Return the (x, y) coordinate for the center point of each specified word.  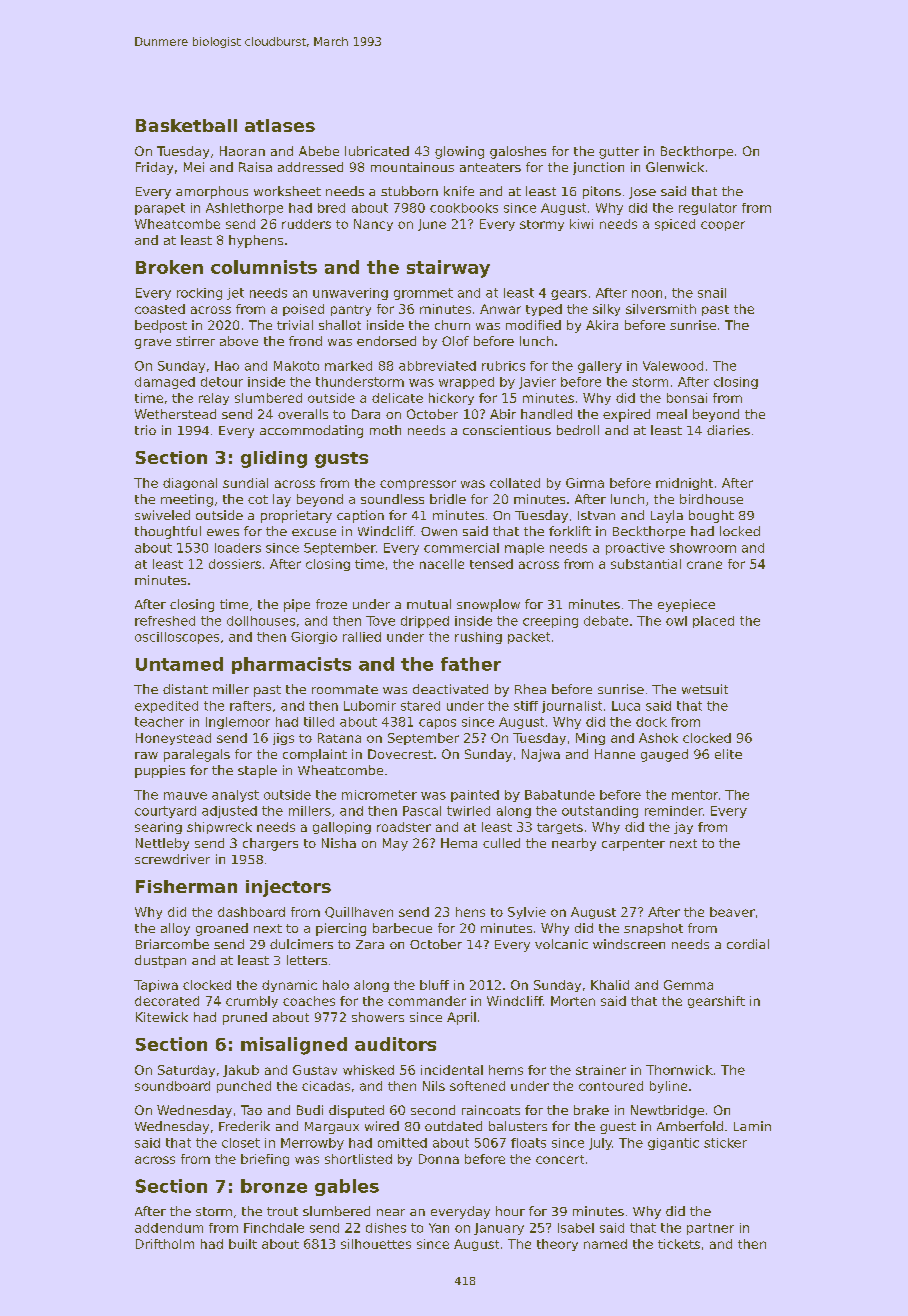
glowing (459, 152)
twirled (468, 811)
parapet (160, 209)
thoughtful (168, 532)
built (243, 1244)
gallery (600, 367)
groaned (222, 929)
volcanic (561, 944)
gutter (619, 153)
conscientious (507, 430)
